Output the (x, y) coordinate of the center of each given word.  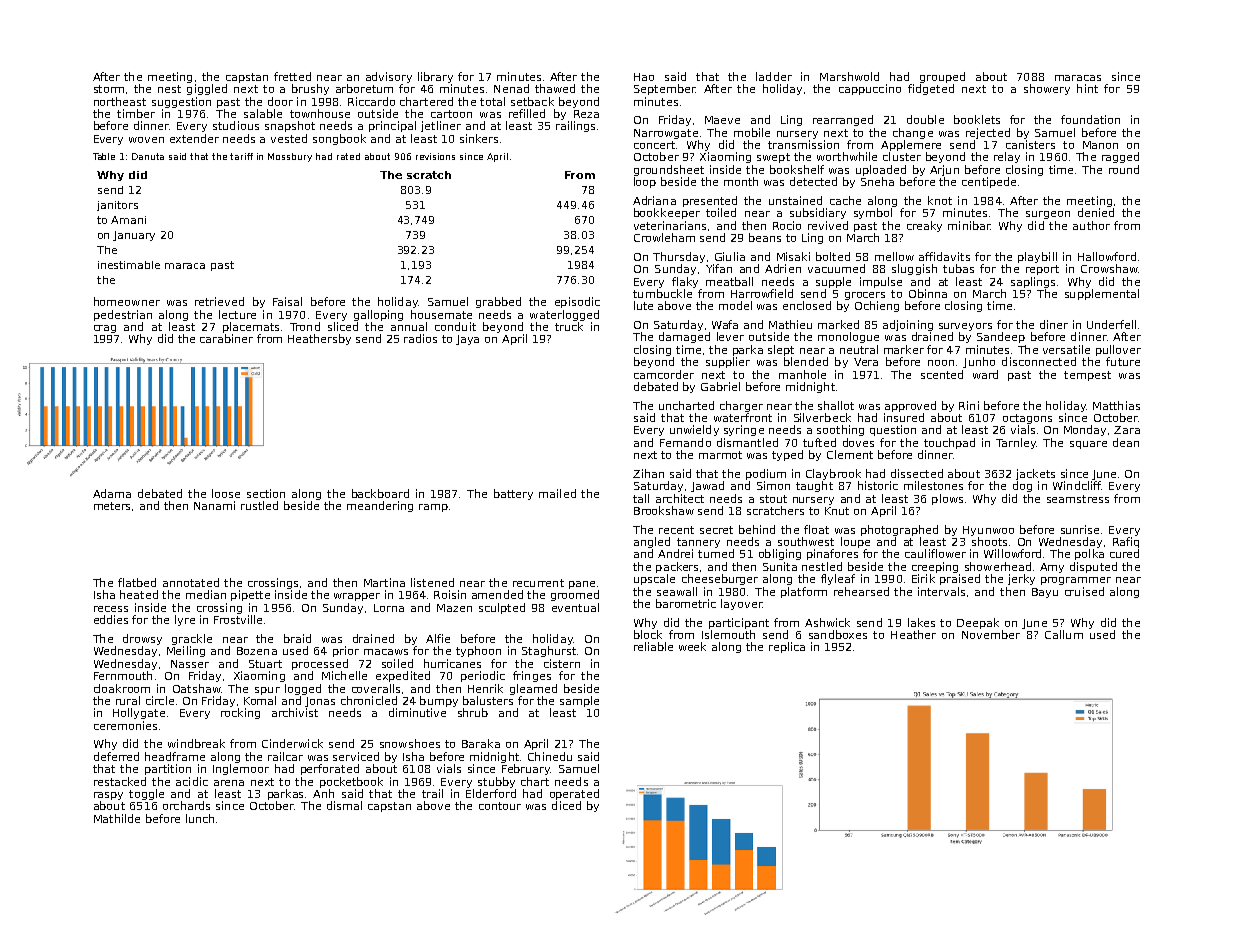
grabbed (498, 302)
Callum (1064, 634)
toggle (146, 794)
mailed (557, 493)
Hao (644, 77)
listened (432, 582)
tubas (958, 268)
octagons (1027, 419)
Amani (128, 220)
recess (111, 609)
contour (500, 806)
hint (1087, 88)
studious (236, 125)
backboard (380, 493)
